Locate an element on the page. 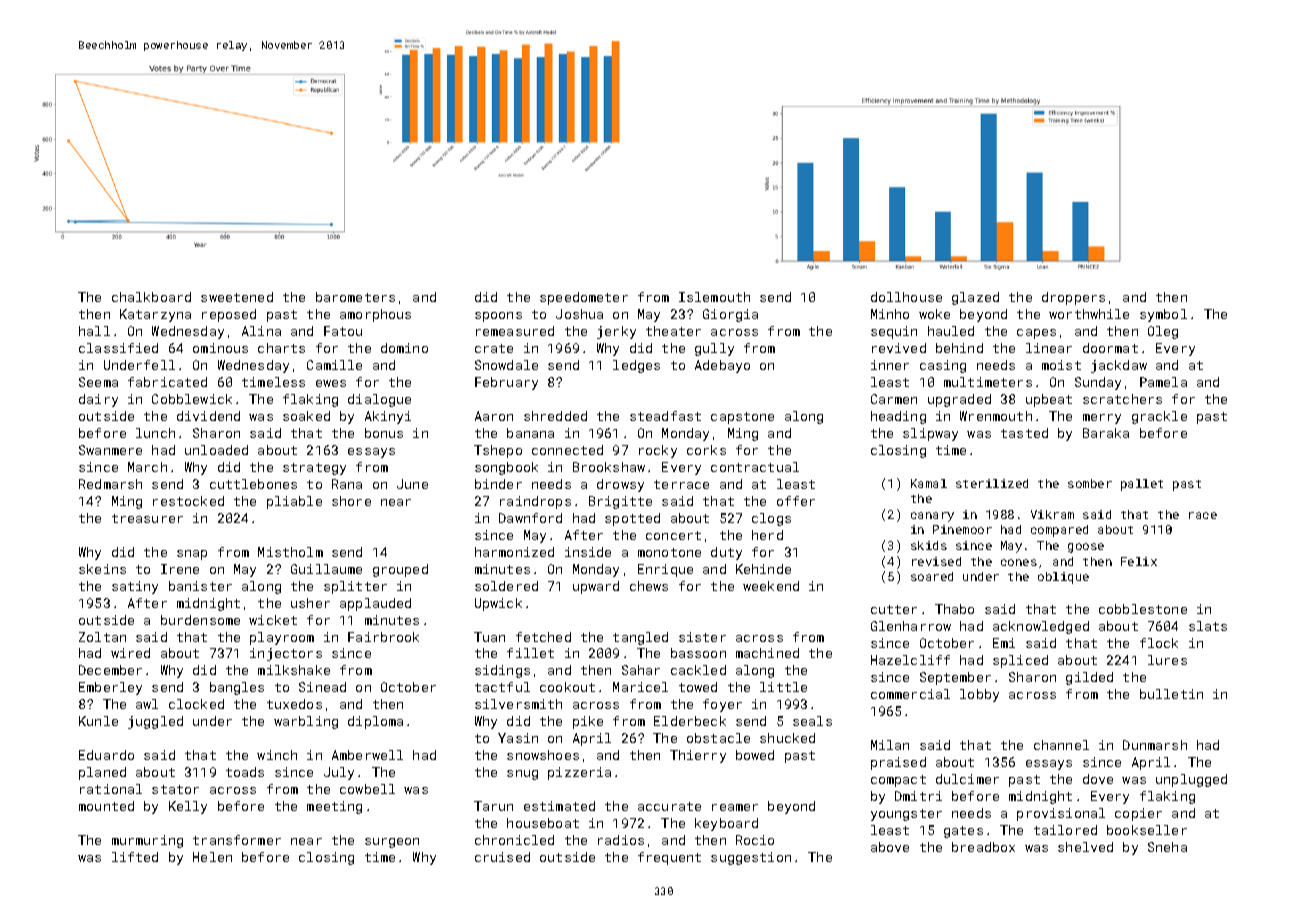  upward is located at coordinates (596, 587).
